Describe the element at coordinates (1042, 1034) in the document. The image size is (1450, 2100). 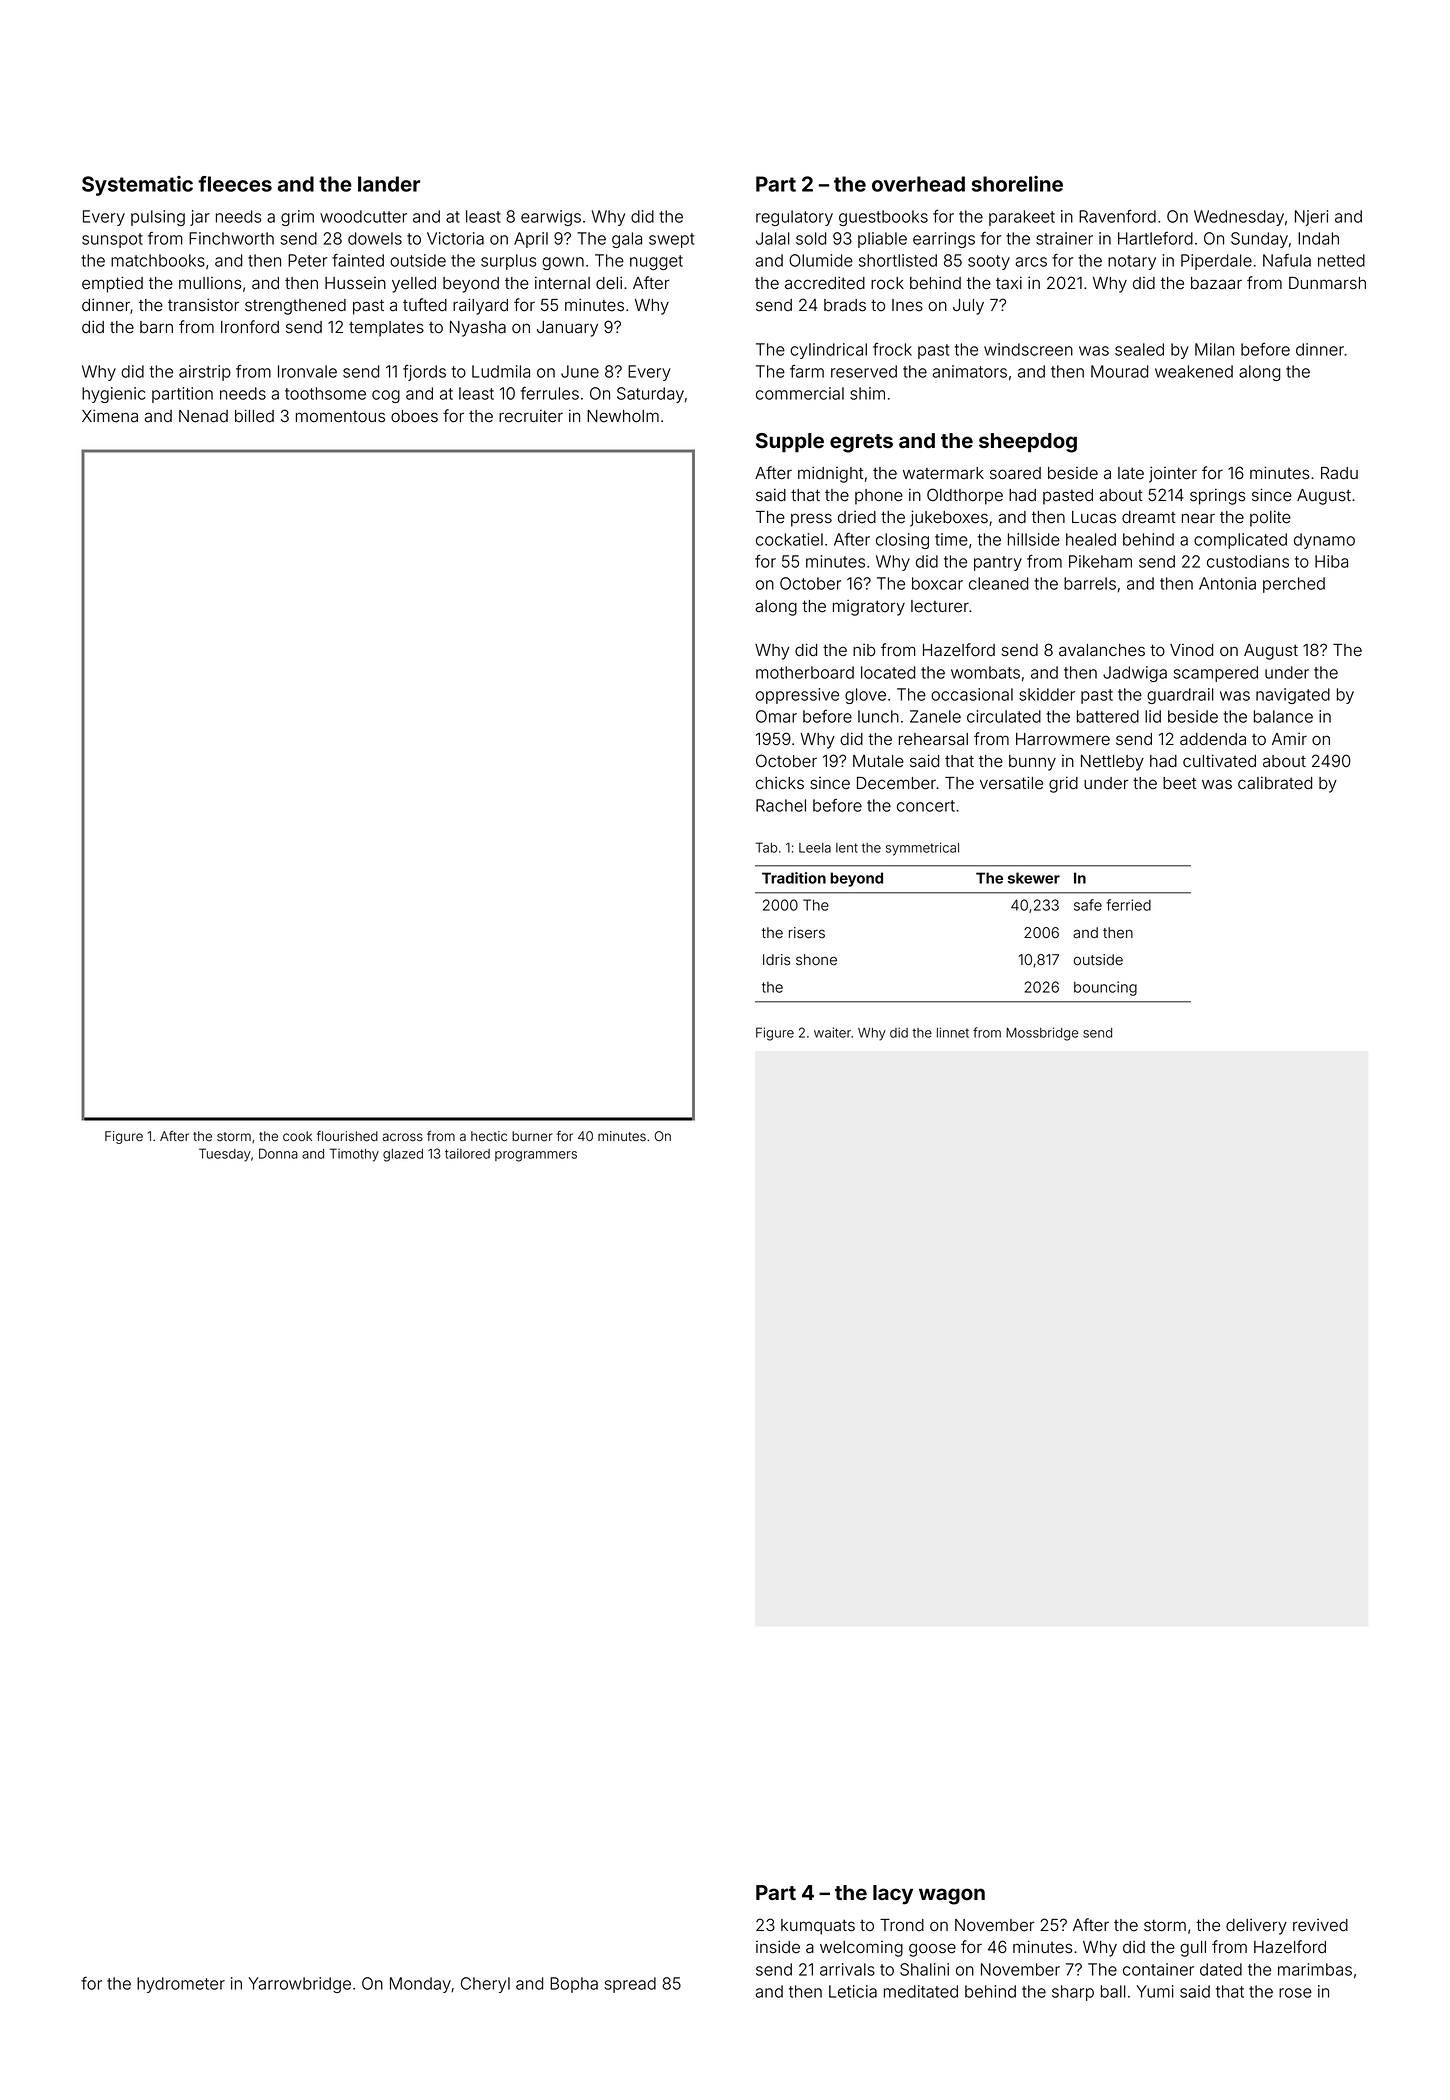
I see `Mossbridge` at that location.
